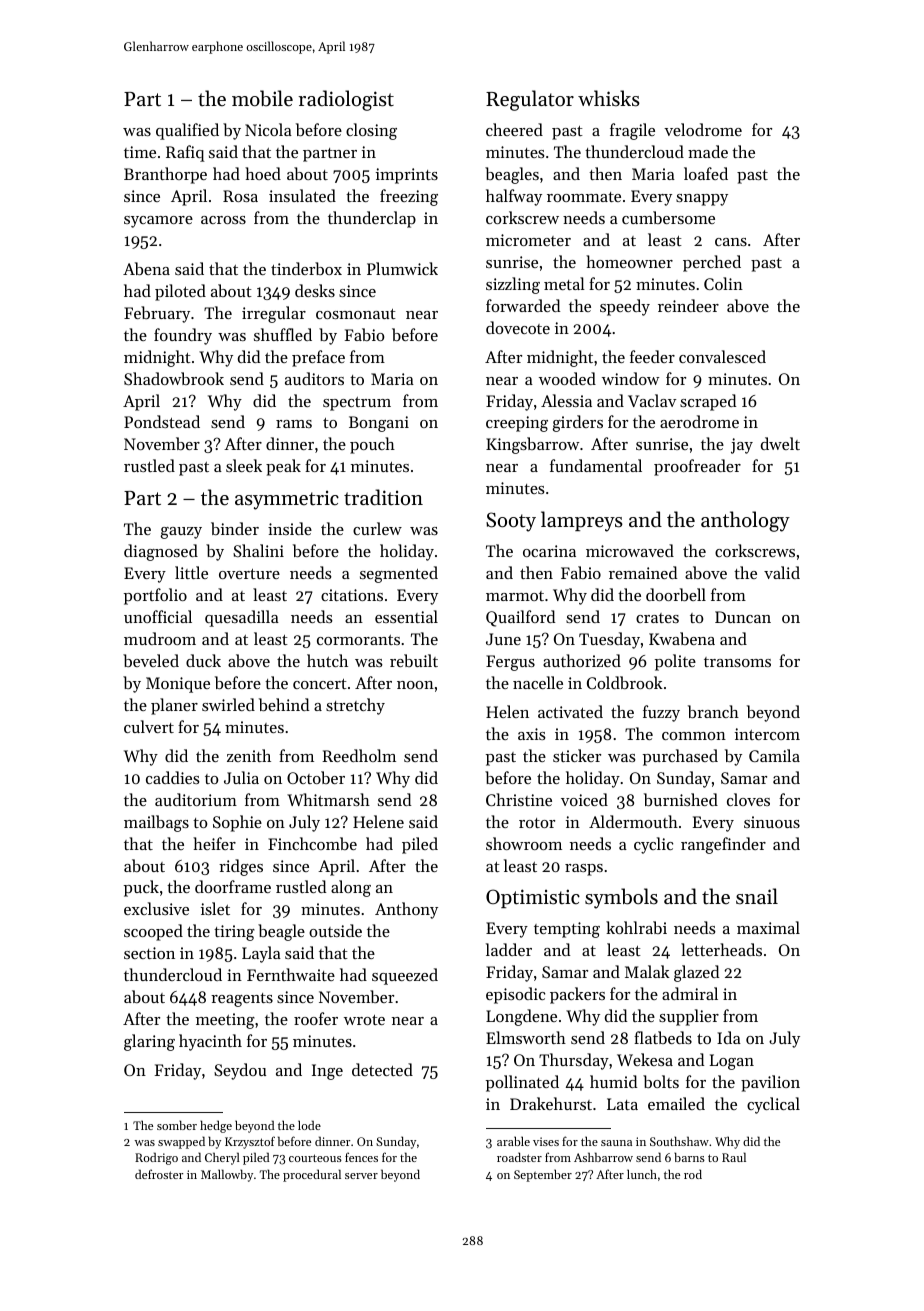 Image resolution: width=924 pixels, height=1311 pixels. What do you see at coordinates (636, 927) in the screenshot?
I see `kohlrabi` at bounding box center [636, 927].
